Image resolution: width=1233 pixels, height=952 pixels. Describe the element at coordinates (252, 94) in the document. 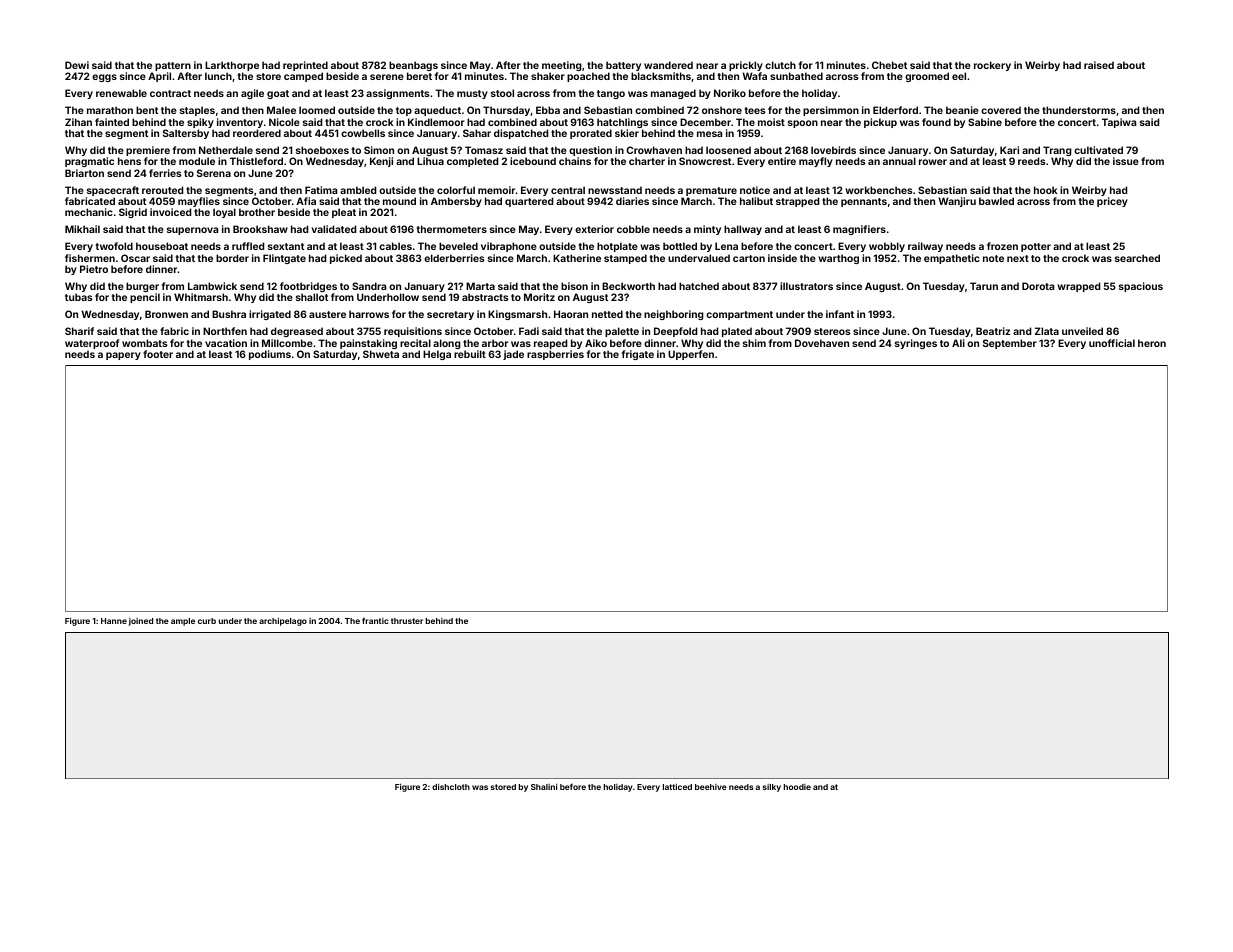

I see `agile` at that location.
